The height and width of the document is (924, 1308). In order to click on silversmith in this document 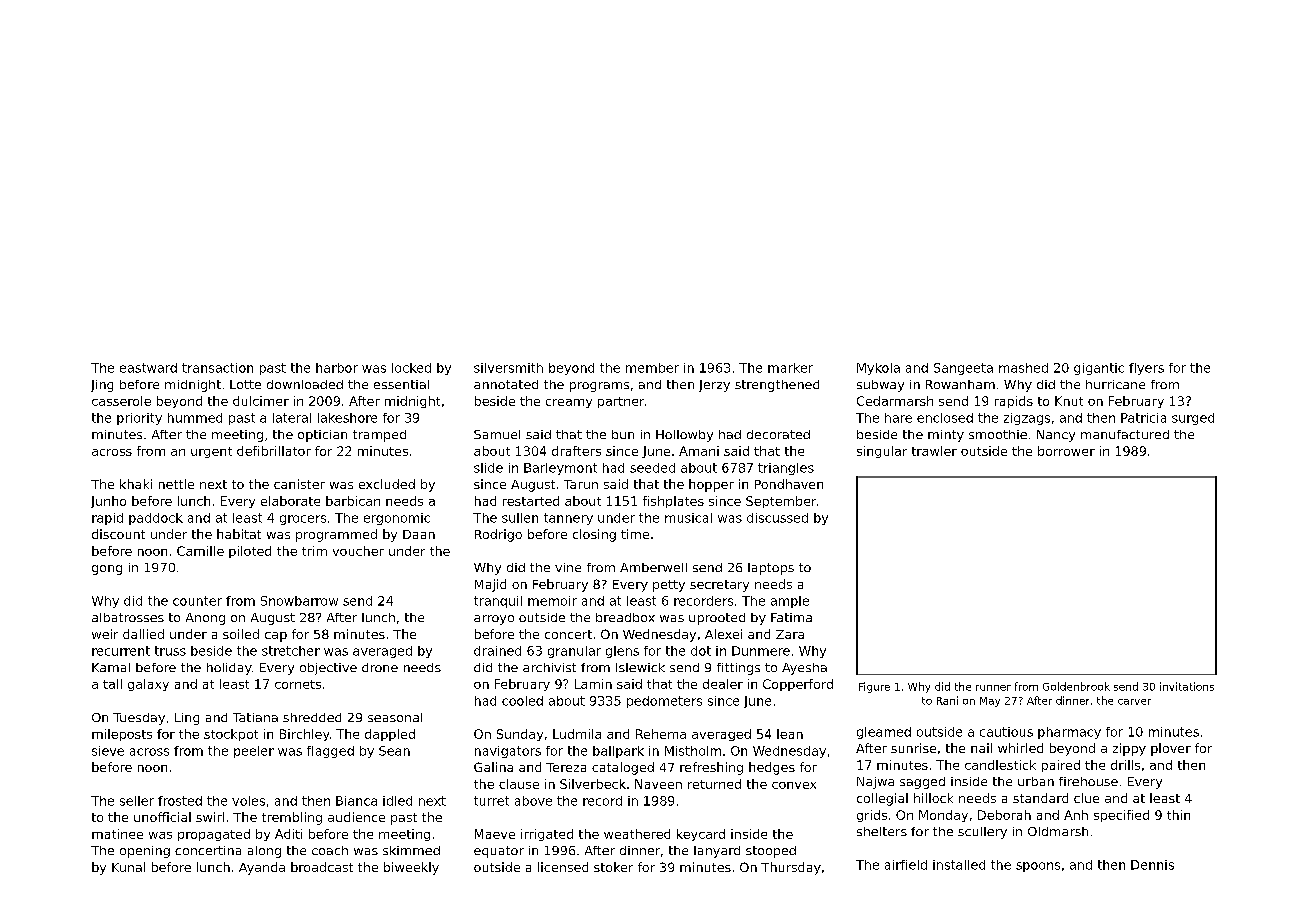, I will do `click(508, 368)`.
